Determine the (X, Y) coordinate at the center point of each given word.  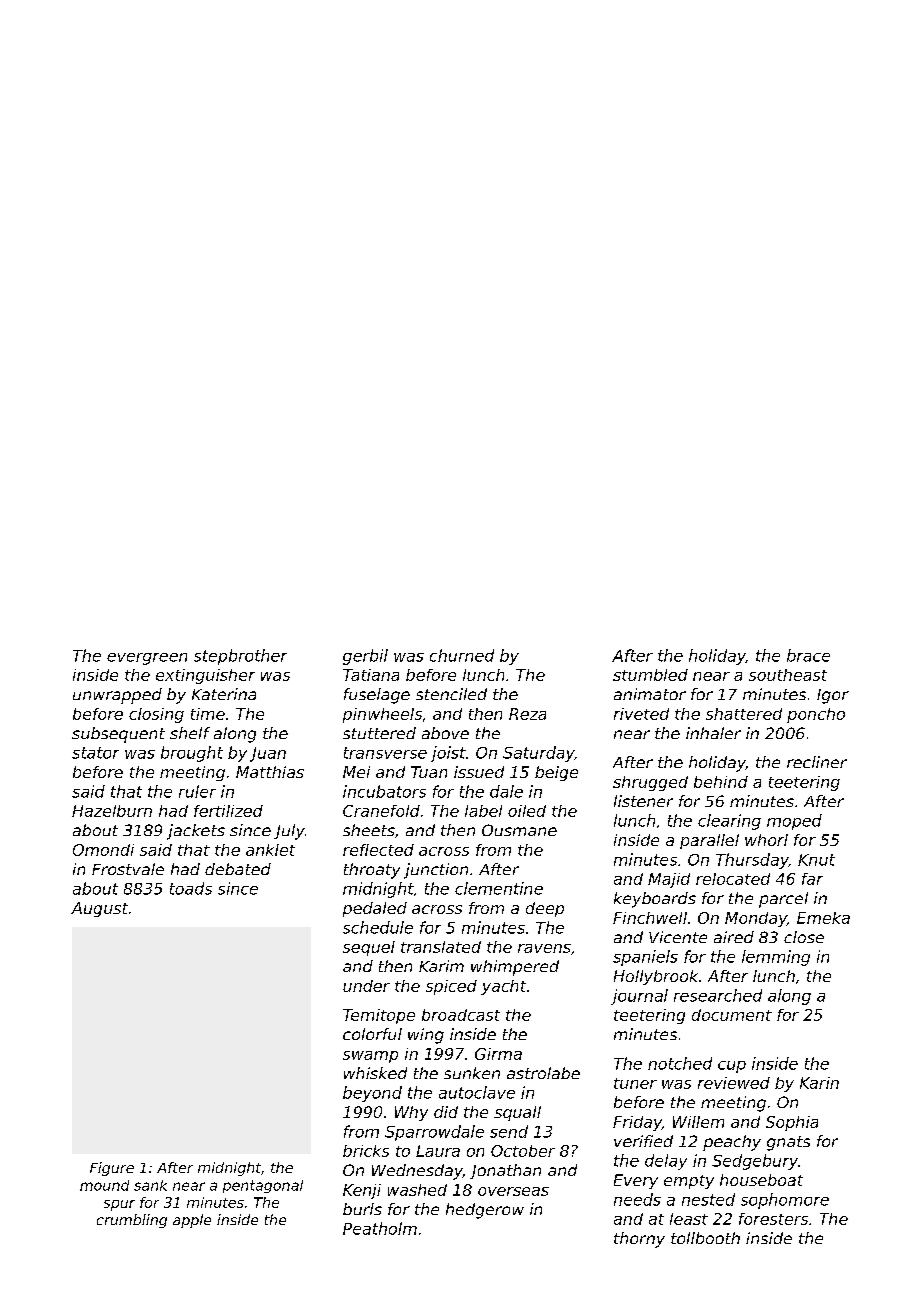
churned (462, 655)
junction (436, 871)
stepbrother (240, 657)
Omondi (103, 850)
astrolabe (543, 1073)
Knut (816, 860)
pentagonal (263, 1186)
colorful (372, 1034)
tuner (635, 1083)
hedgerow (485, 1211)
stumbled (650, 675)
